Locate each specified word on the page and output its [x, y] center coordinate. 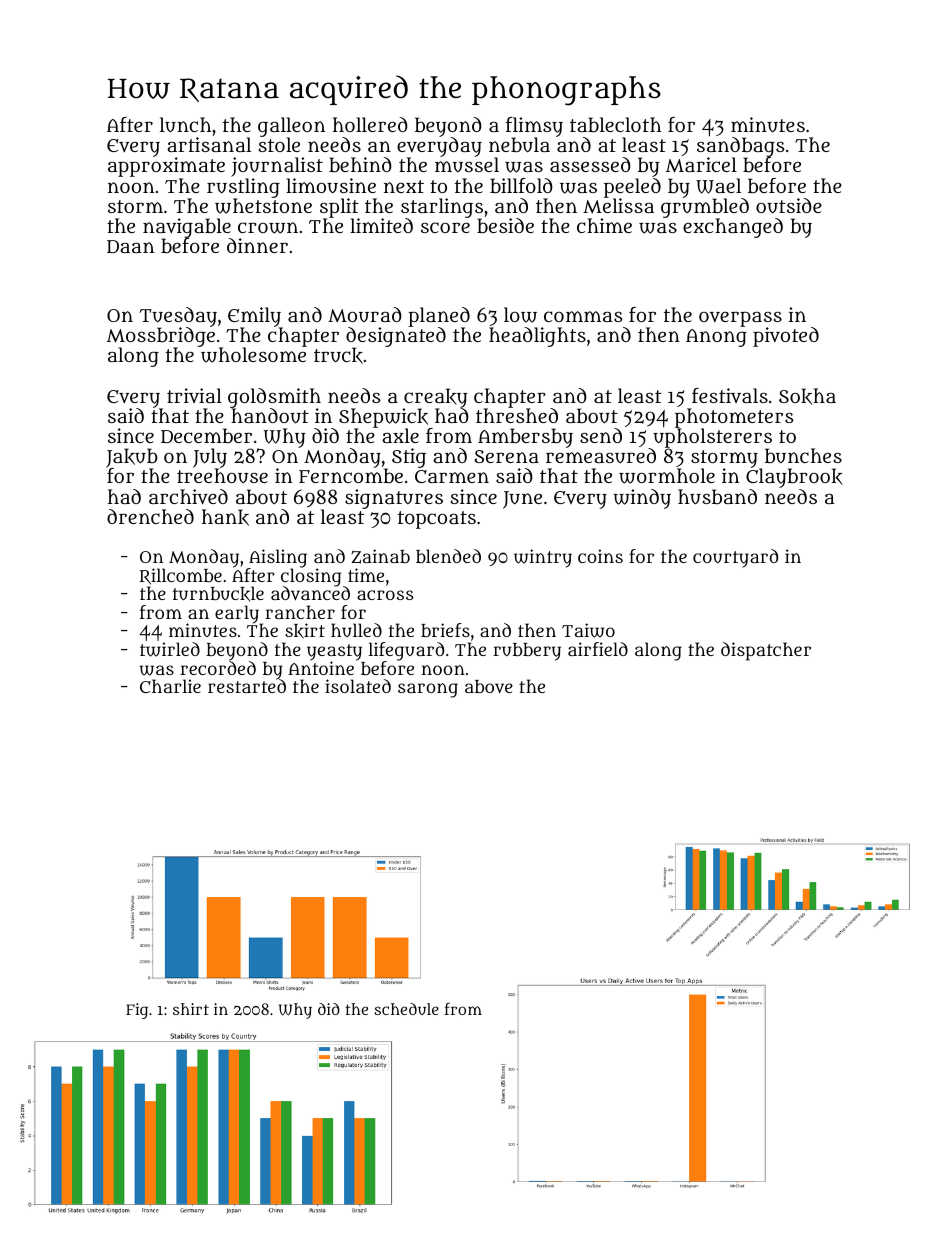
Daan [130, 246]
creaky [435, 398]
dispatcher [766, 651]
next [404, 186]
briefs [445, 630]
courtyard [735, 558]
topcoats [437, 520]
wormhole [667, 476]
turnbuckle [218, 594]
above [489, 687]
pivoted [786, 337]
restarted [247, 686]
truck [338, 356]
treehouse [222, 476]
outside [789, 206]
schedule [406, 1009]
